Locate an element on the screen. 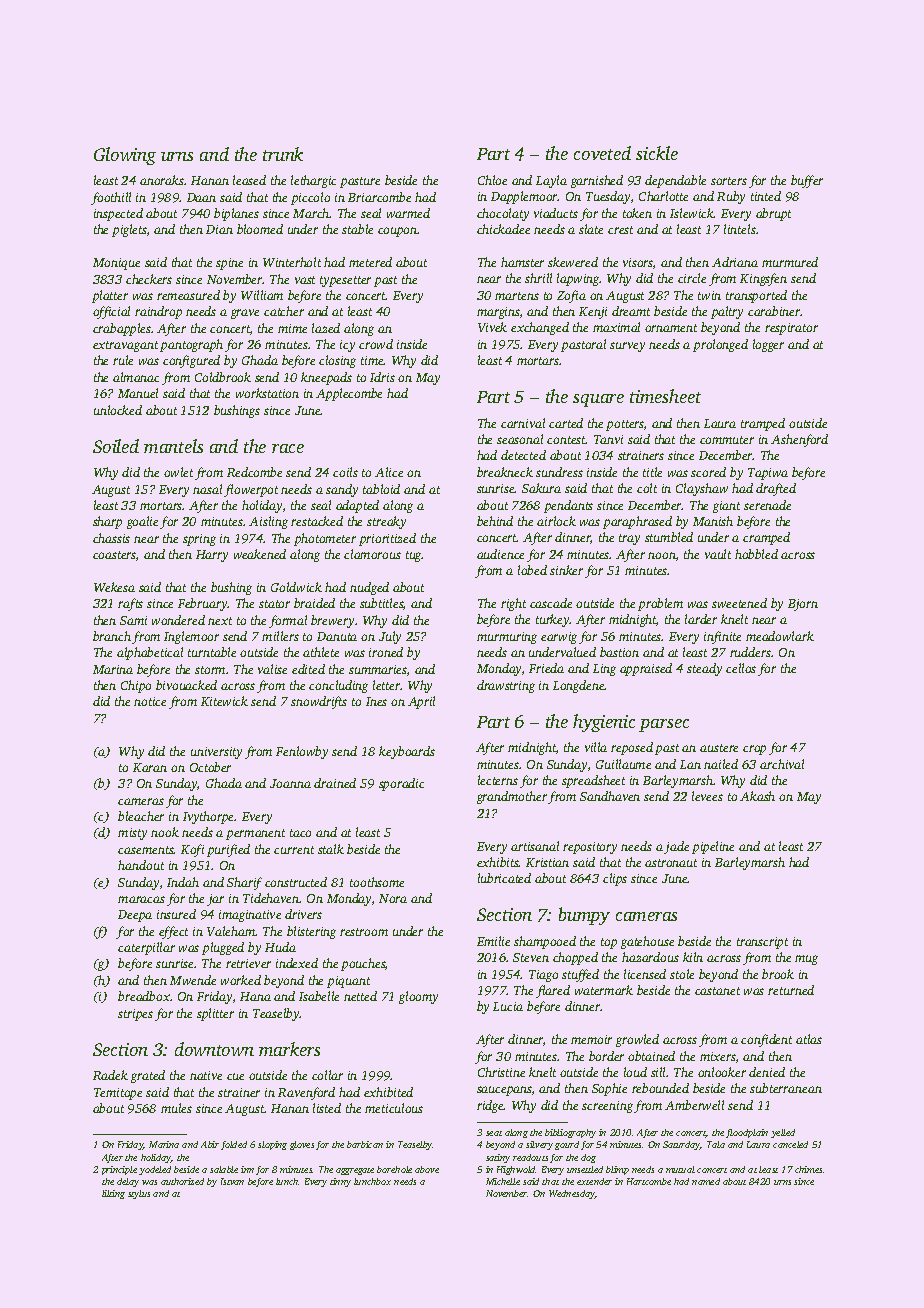 The width and height of the screenshot is (924, 1308). coveted is located at coordinates (602, 153).
